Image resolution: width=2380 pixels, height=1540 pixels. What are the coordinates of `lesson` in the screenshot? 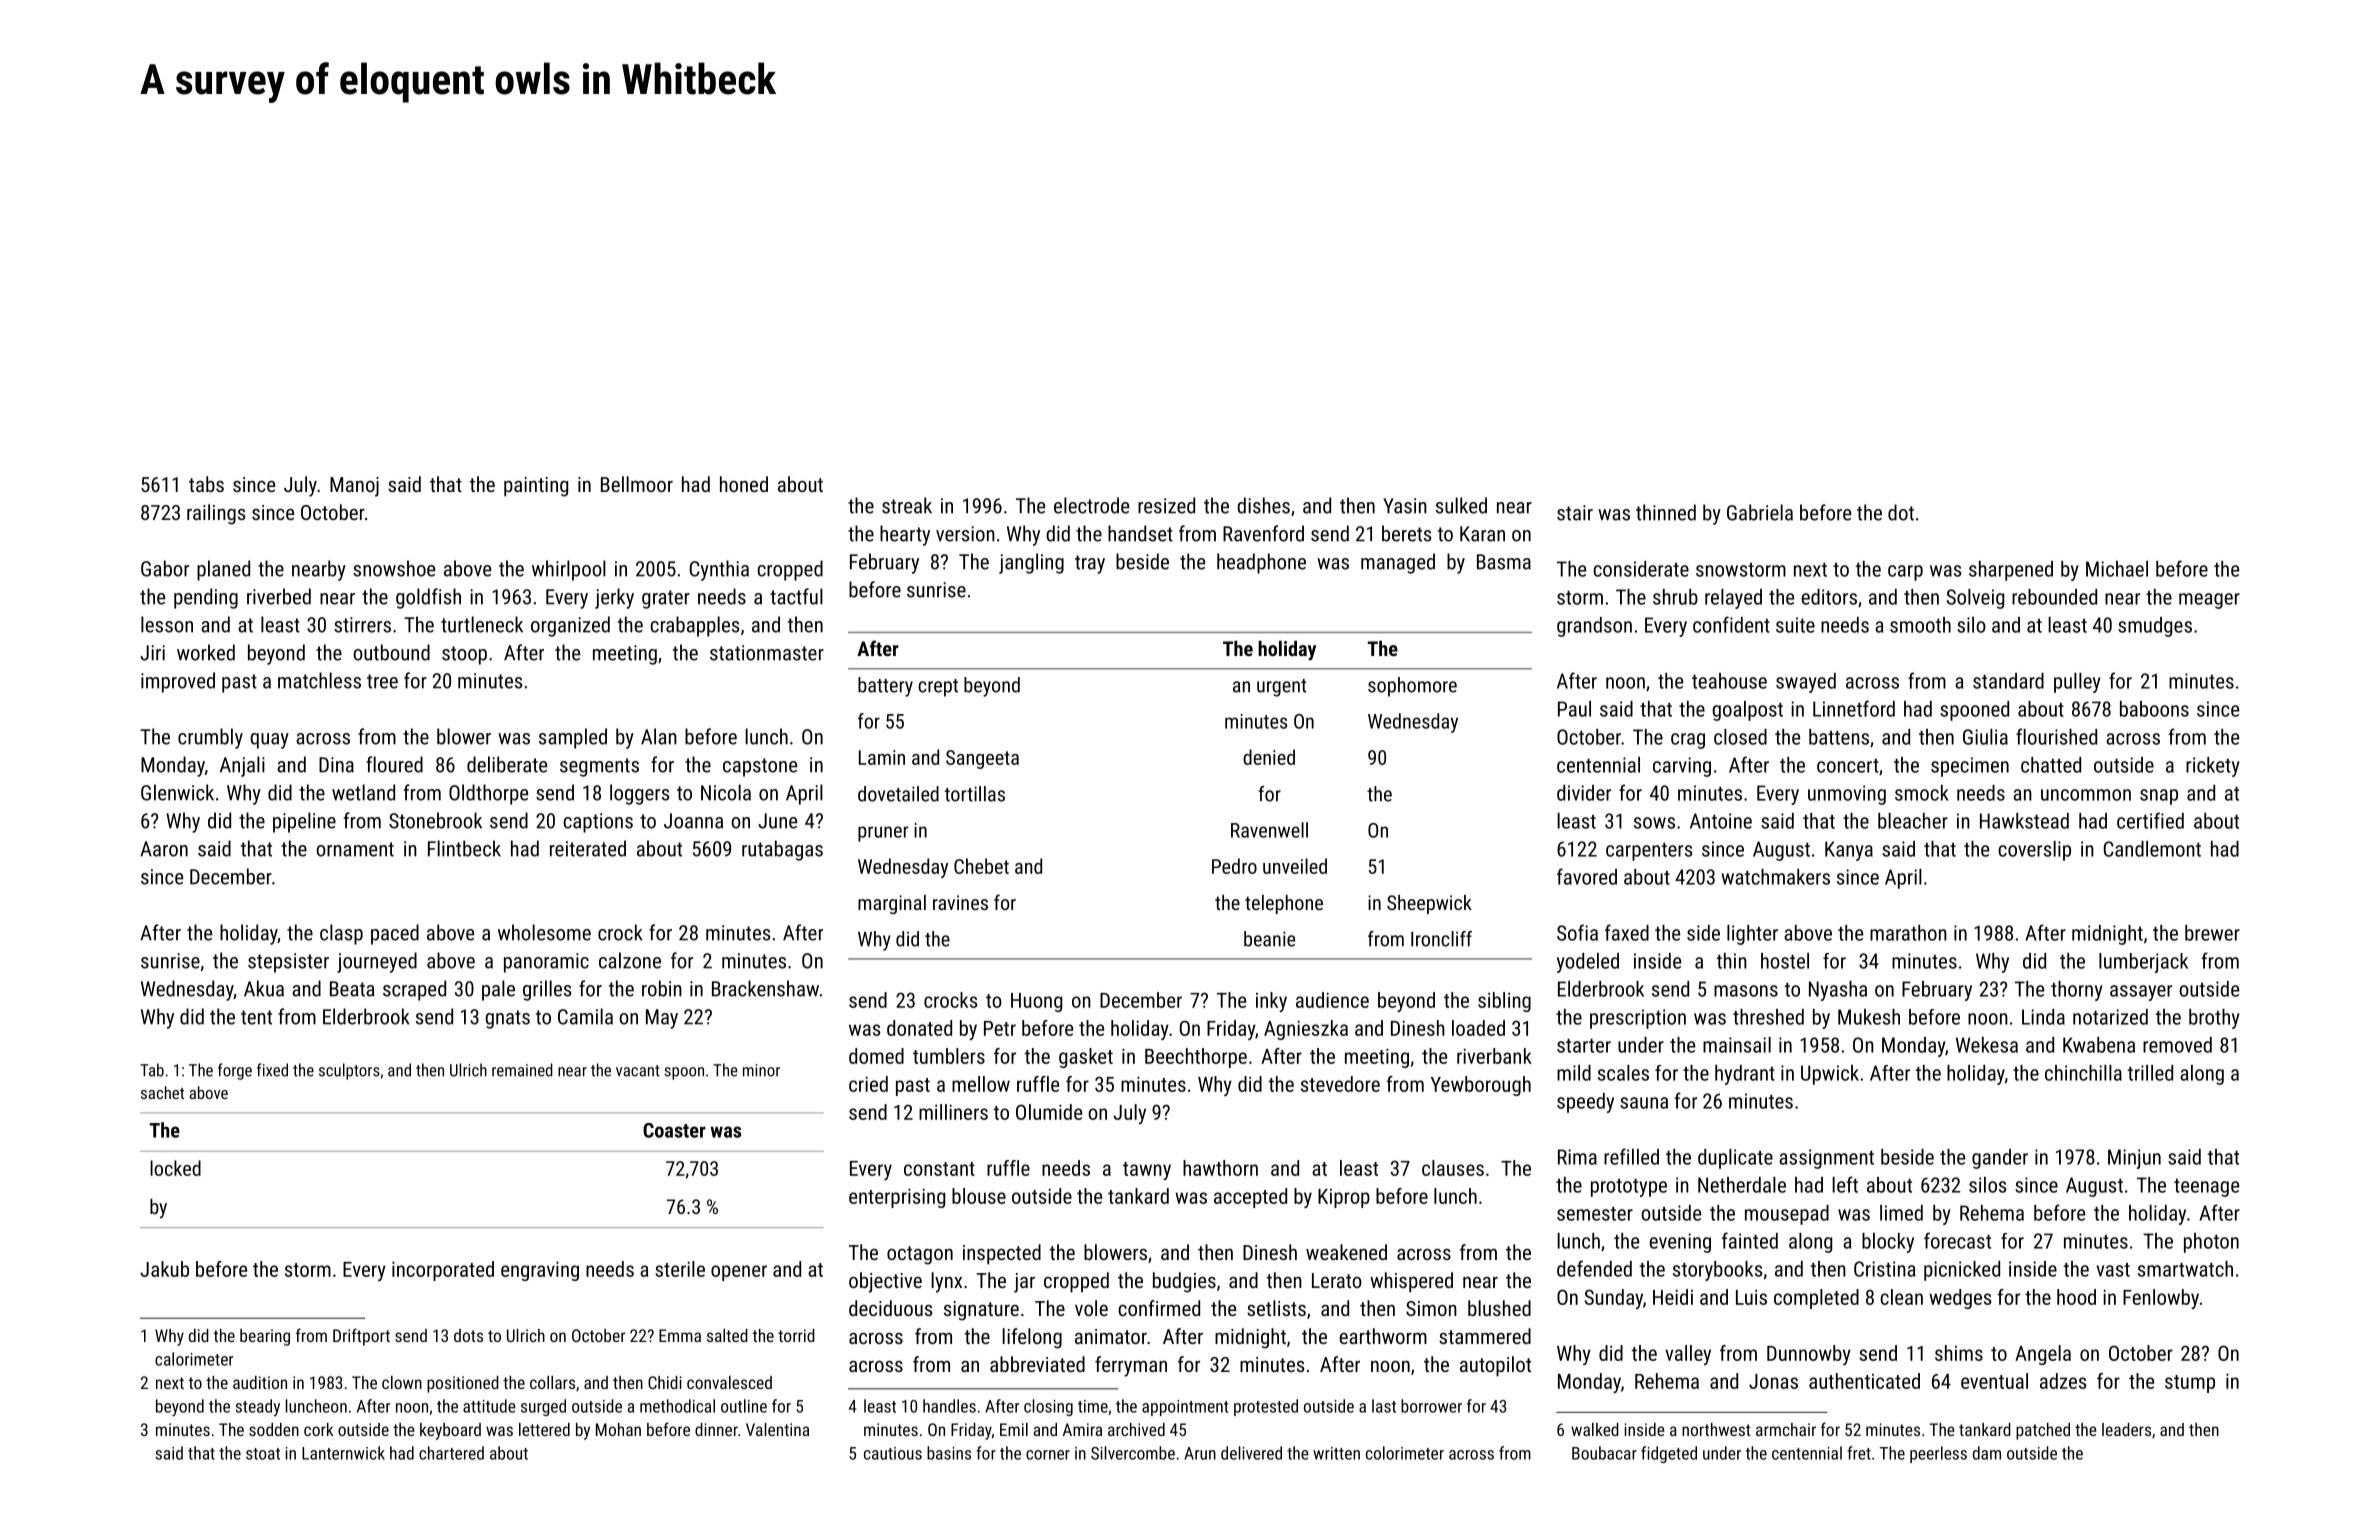 It's located at (167, 624).
